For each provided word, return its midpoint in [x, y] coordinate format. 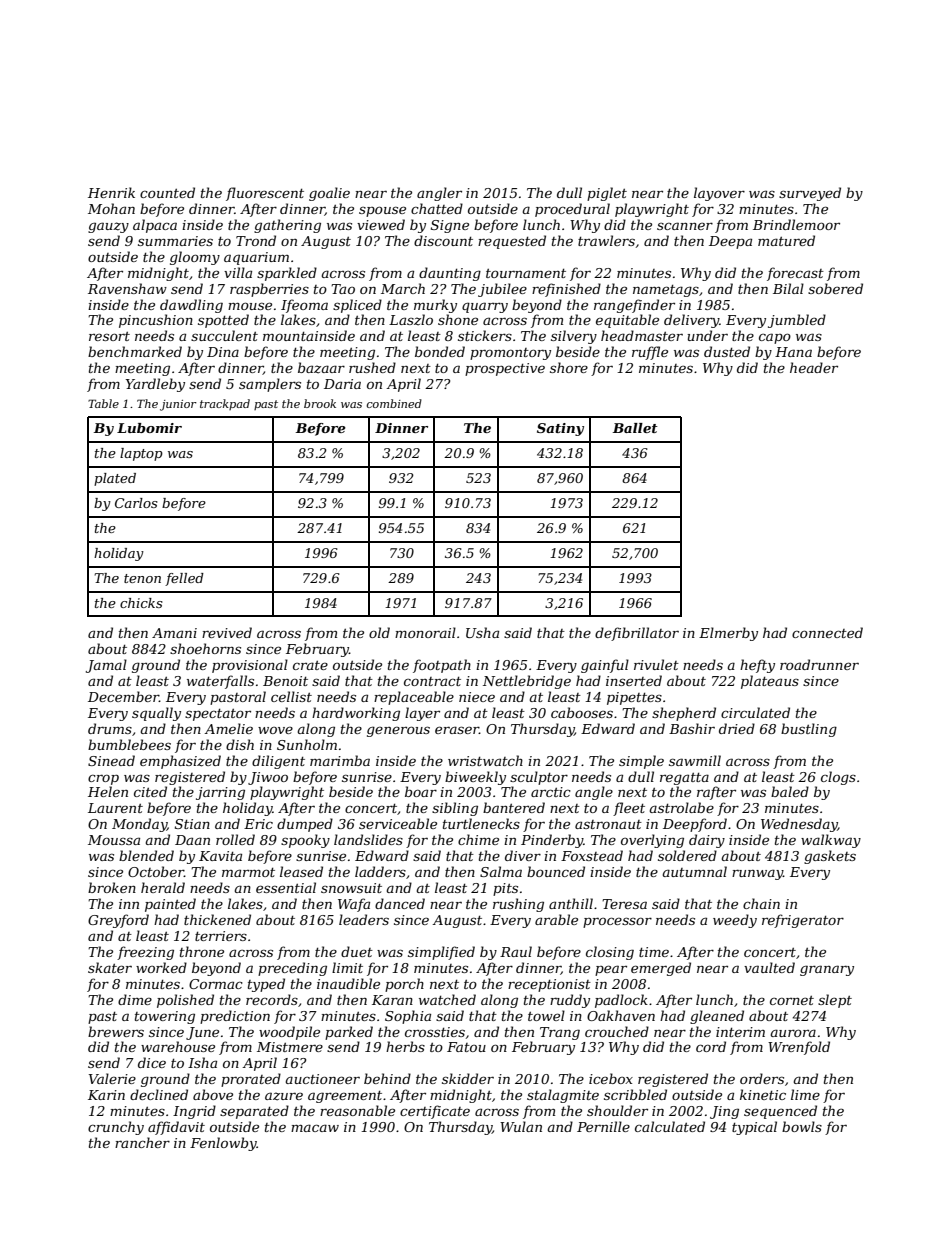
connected [827, 632]
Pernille [603, 1126]
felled [184, 579]
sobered [835, 288]
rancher [142, 1142]
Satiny [560, 429]
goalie [329, 194]
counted [167, 192]
